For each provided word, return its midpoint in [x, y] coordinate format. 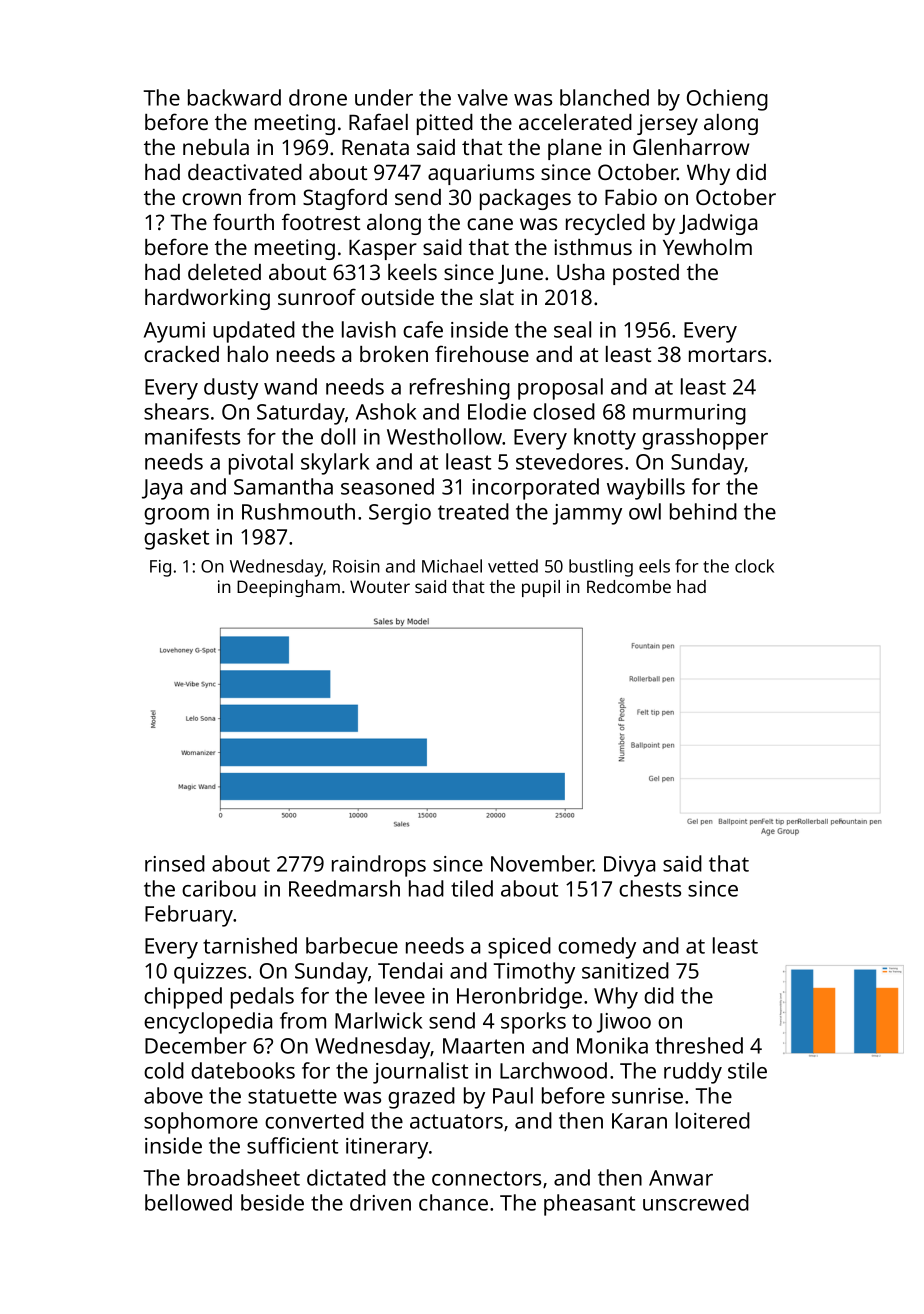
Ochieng [727, 100]
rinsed [175, 863]
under [384, 97]
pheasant [589, 1205]
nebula [216, 147]
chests [650, 888]
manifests [192, 436]
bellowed [188, 1202]
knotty [605, 439]
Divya [629, 866]
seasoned [387, 486]
